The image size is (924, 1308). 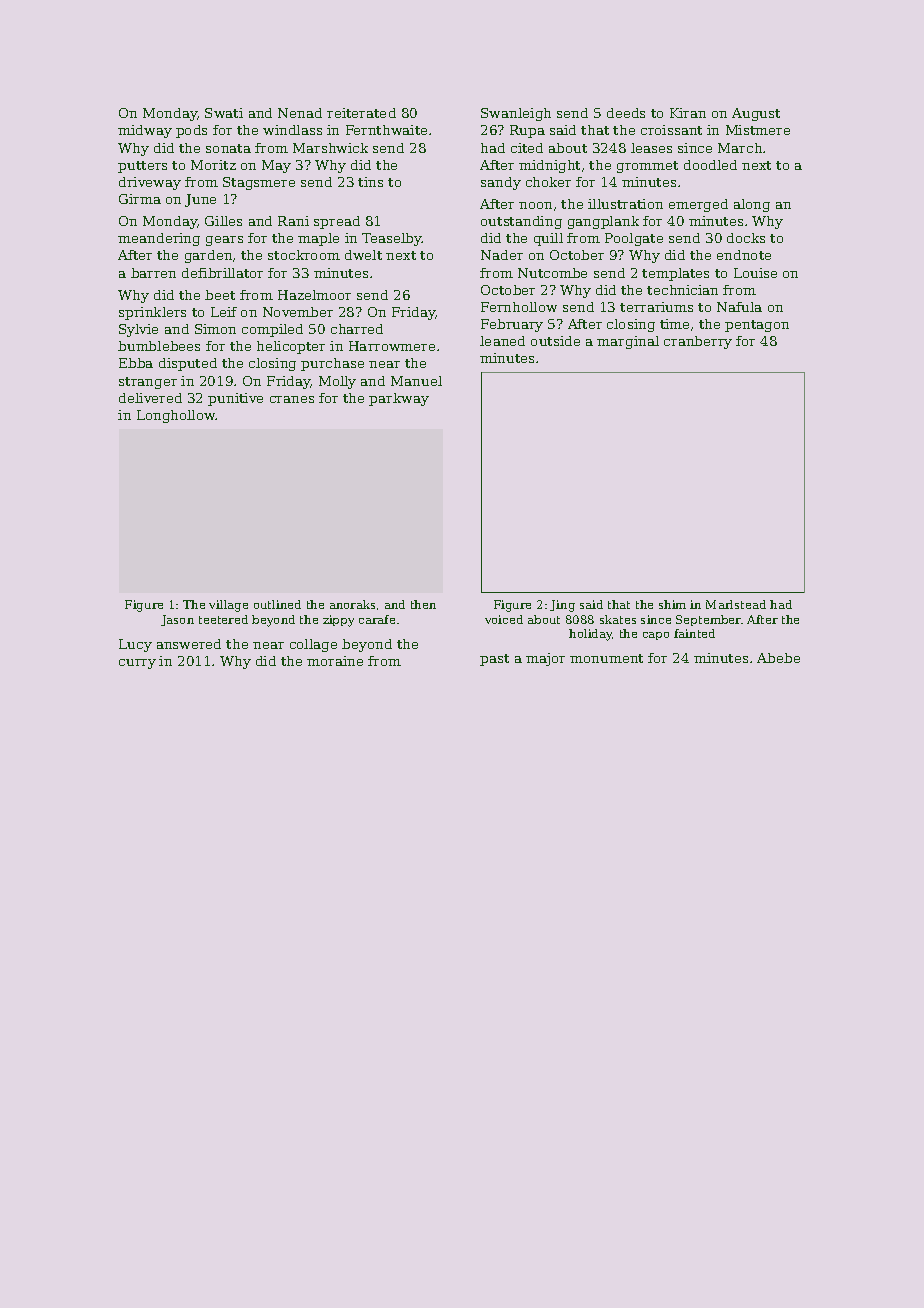 What do you see at coordinates (399, 399) in the document?
I see `parkway` at bounding box center [399, 399].
